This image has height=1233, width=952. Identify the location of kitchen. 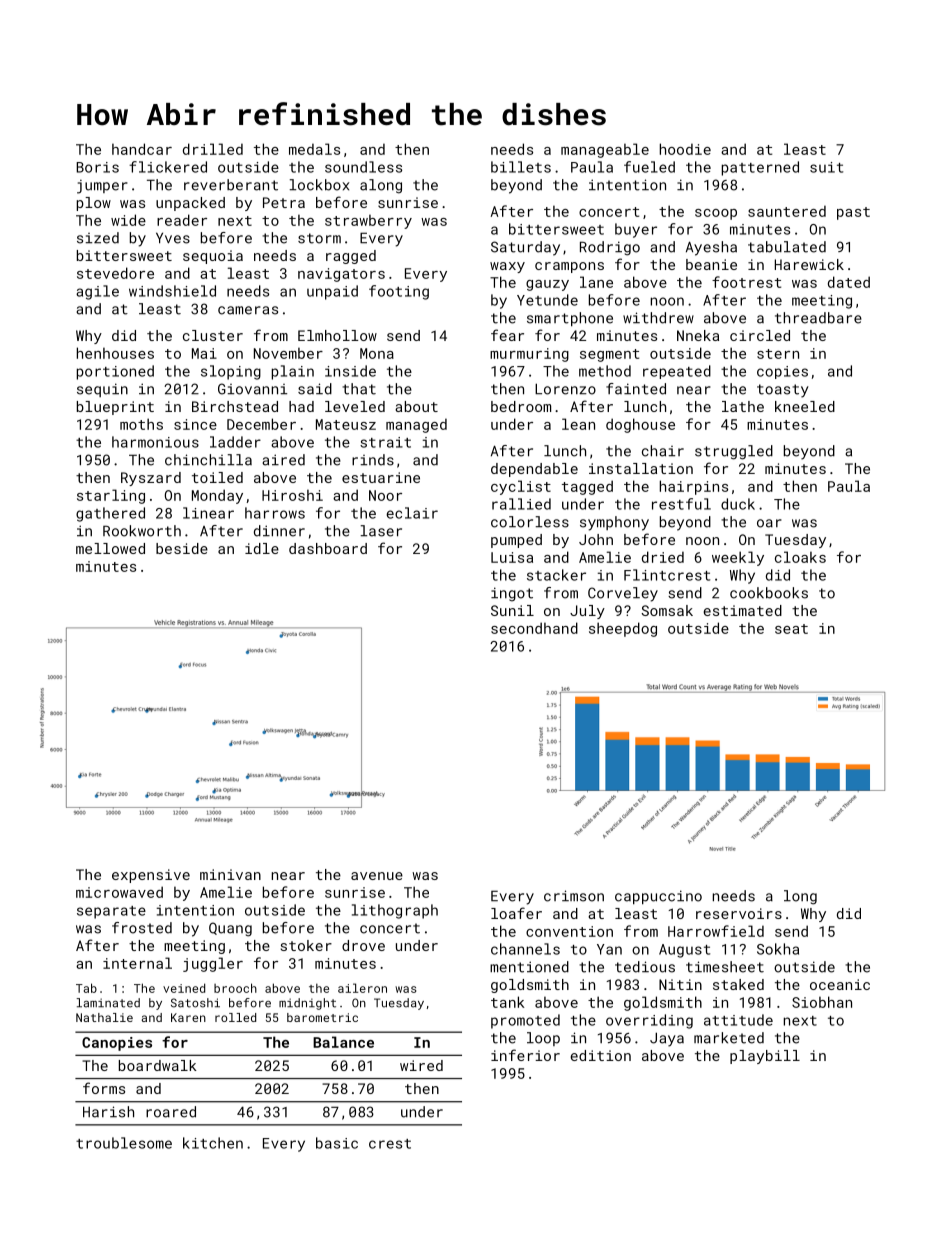
(213, 1143).
